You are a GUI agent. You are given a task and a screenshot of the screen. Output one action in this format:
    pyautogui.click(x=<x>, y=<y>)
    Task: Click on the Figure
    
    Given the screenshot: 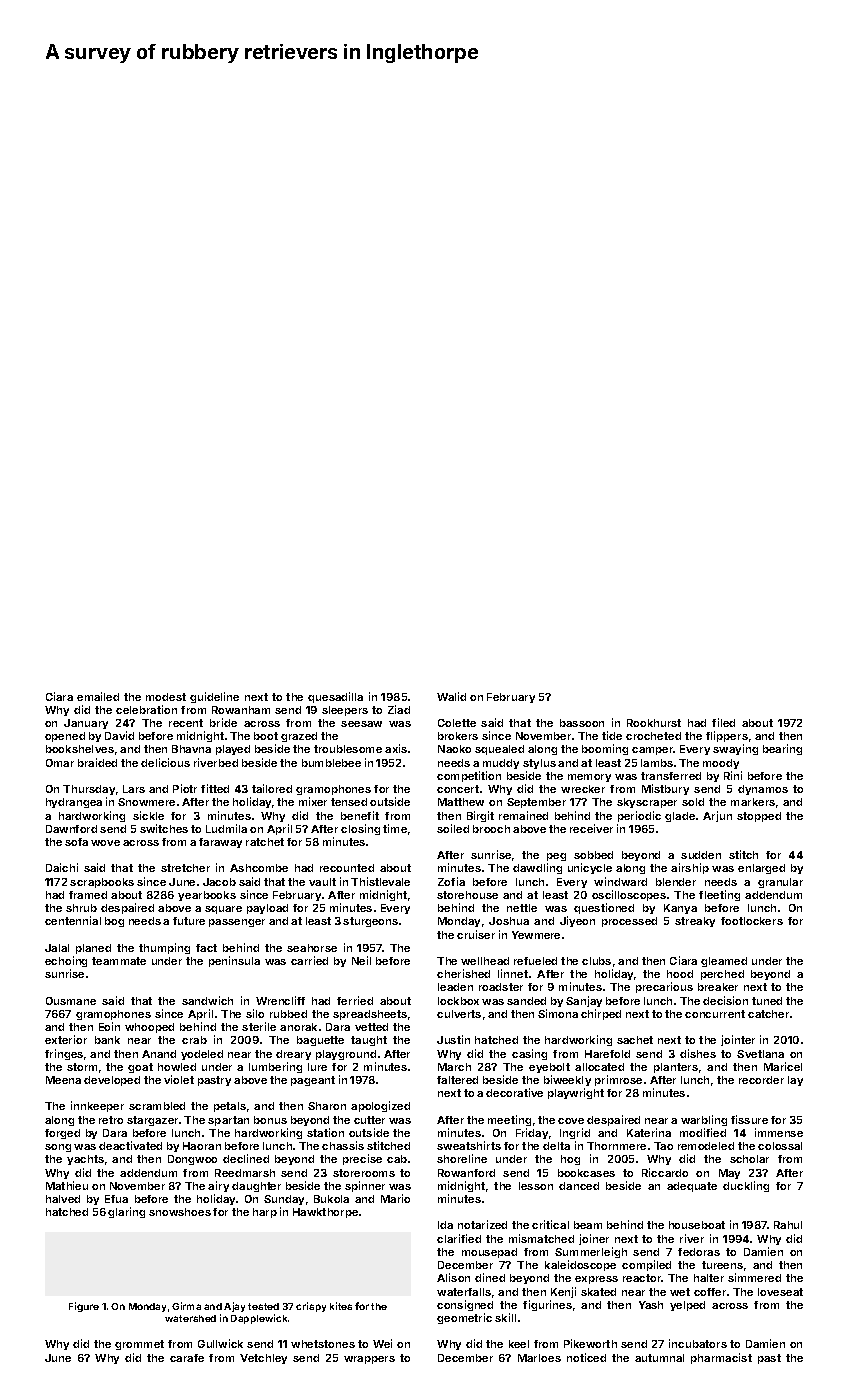 What is the action you would take?
    pyautogui.click(x=84, y=1307)
